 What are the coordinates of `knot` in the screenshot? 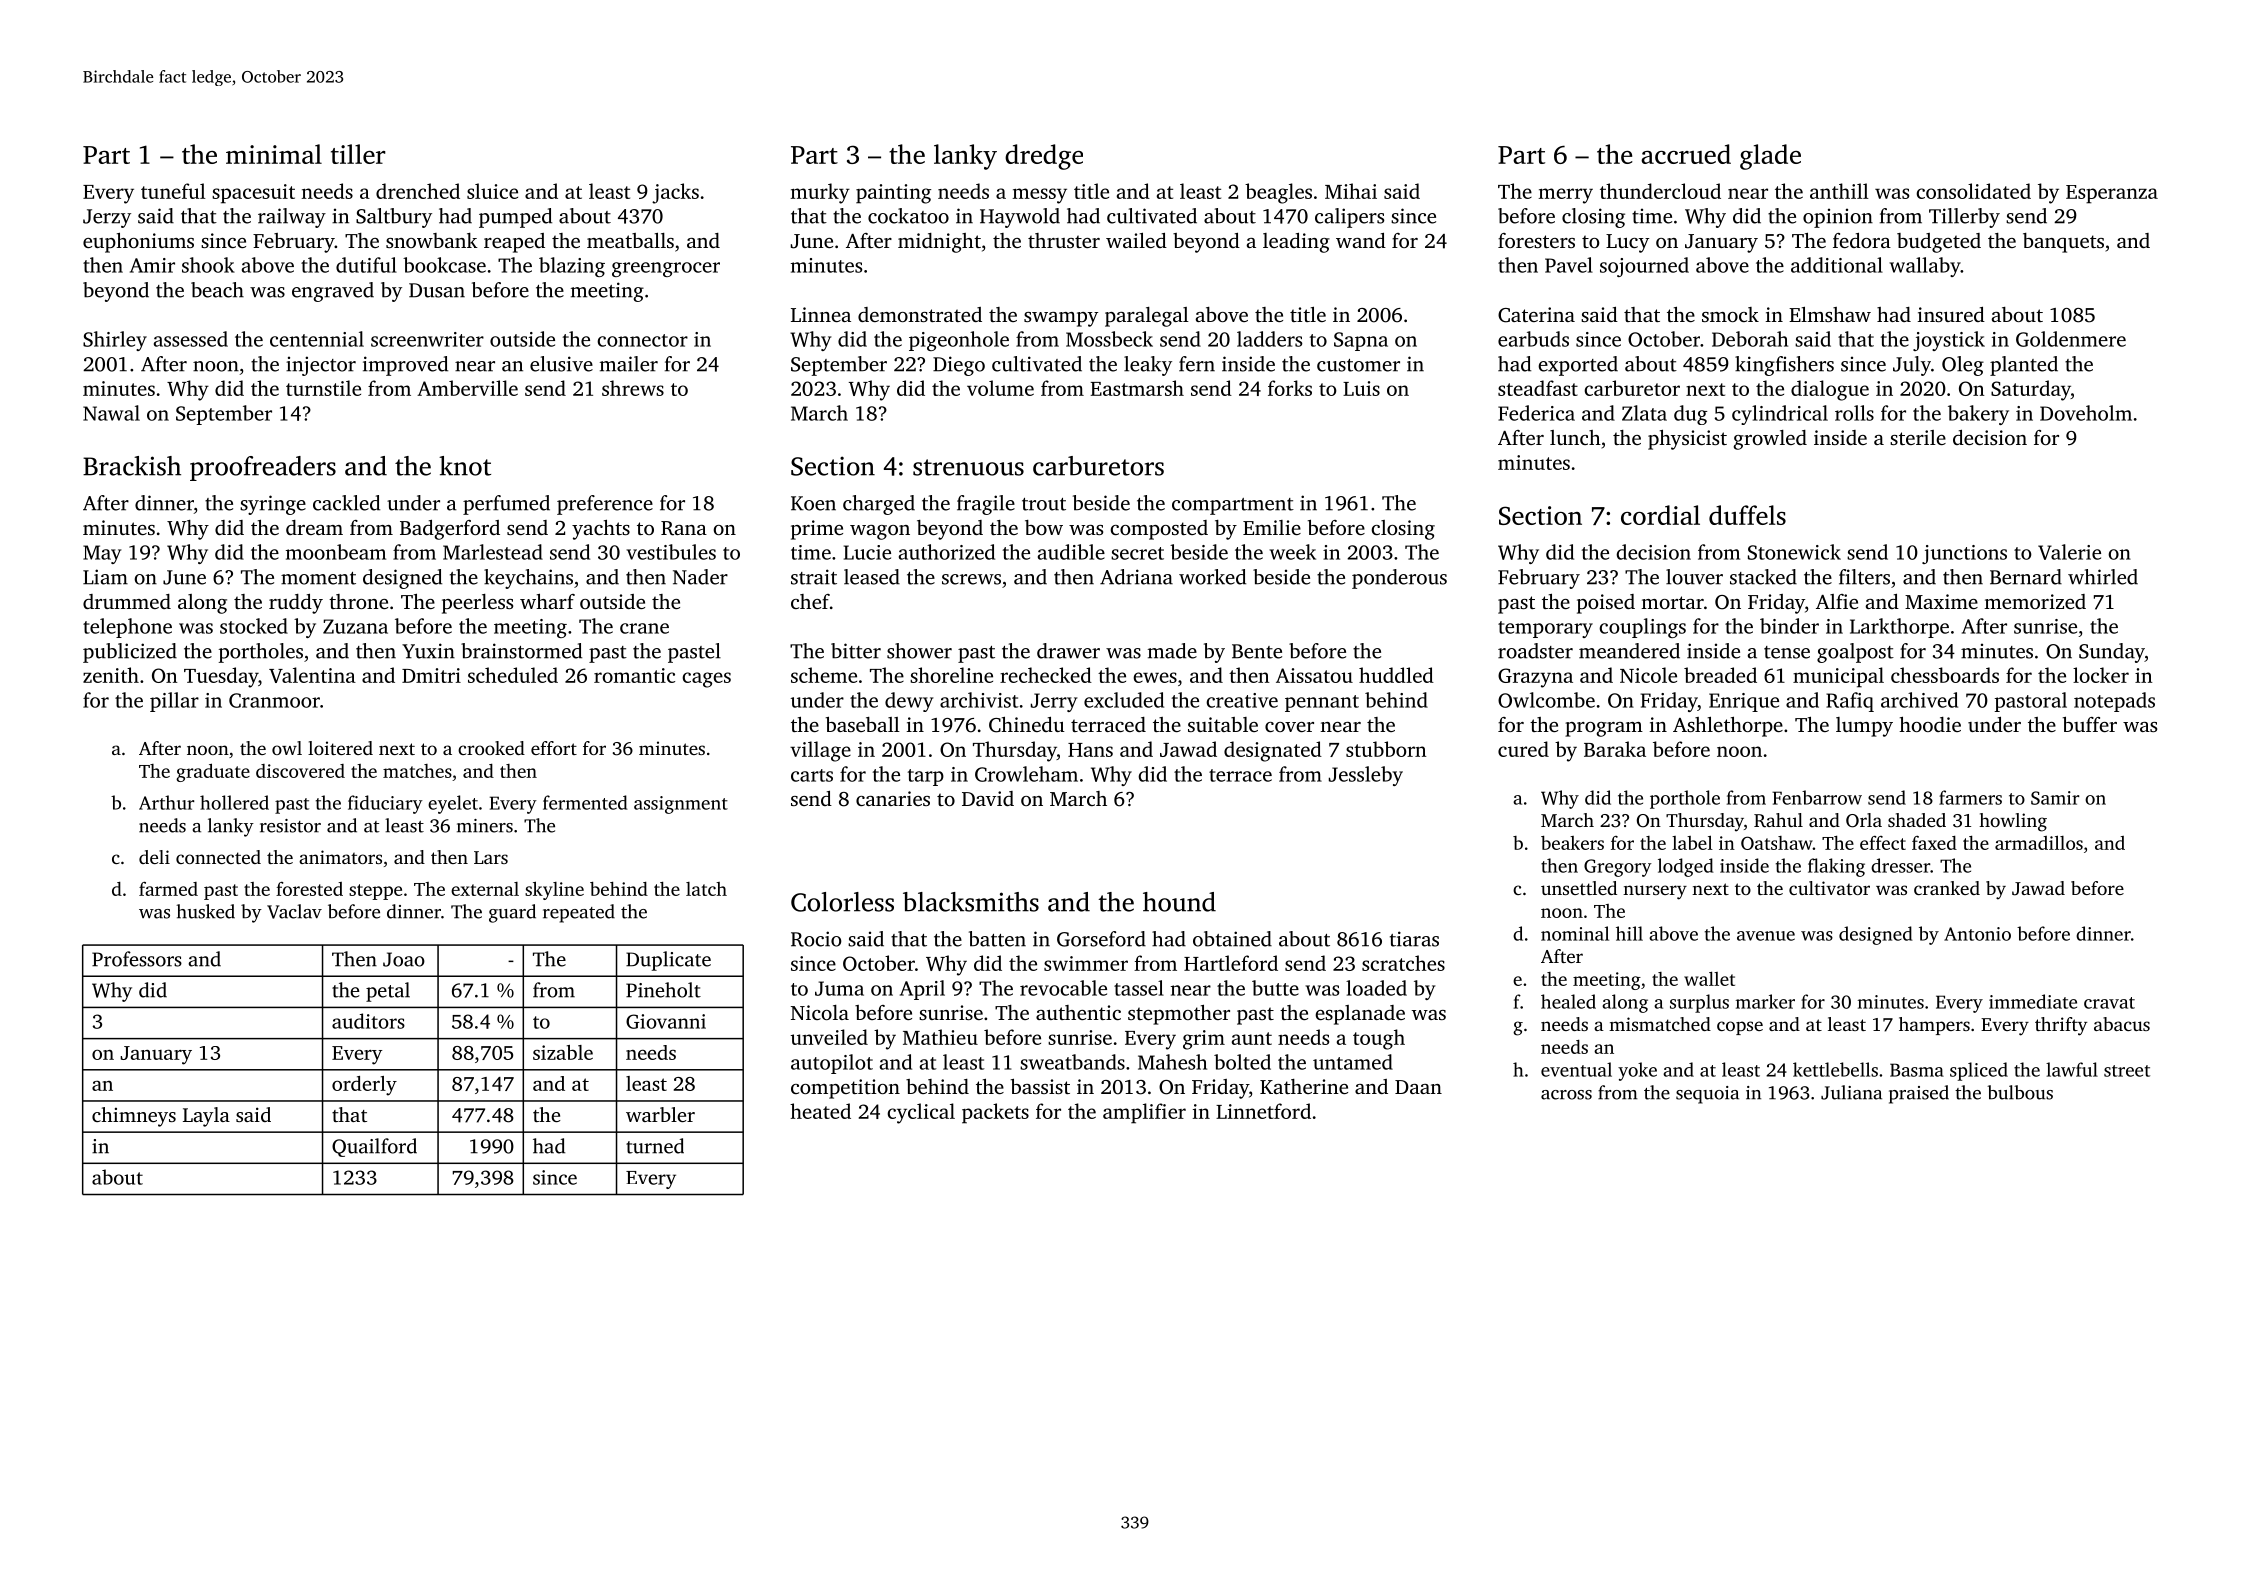 It's located at (465, 466).
